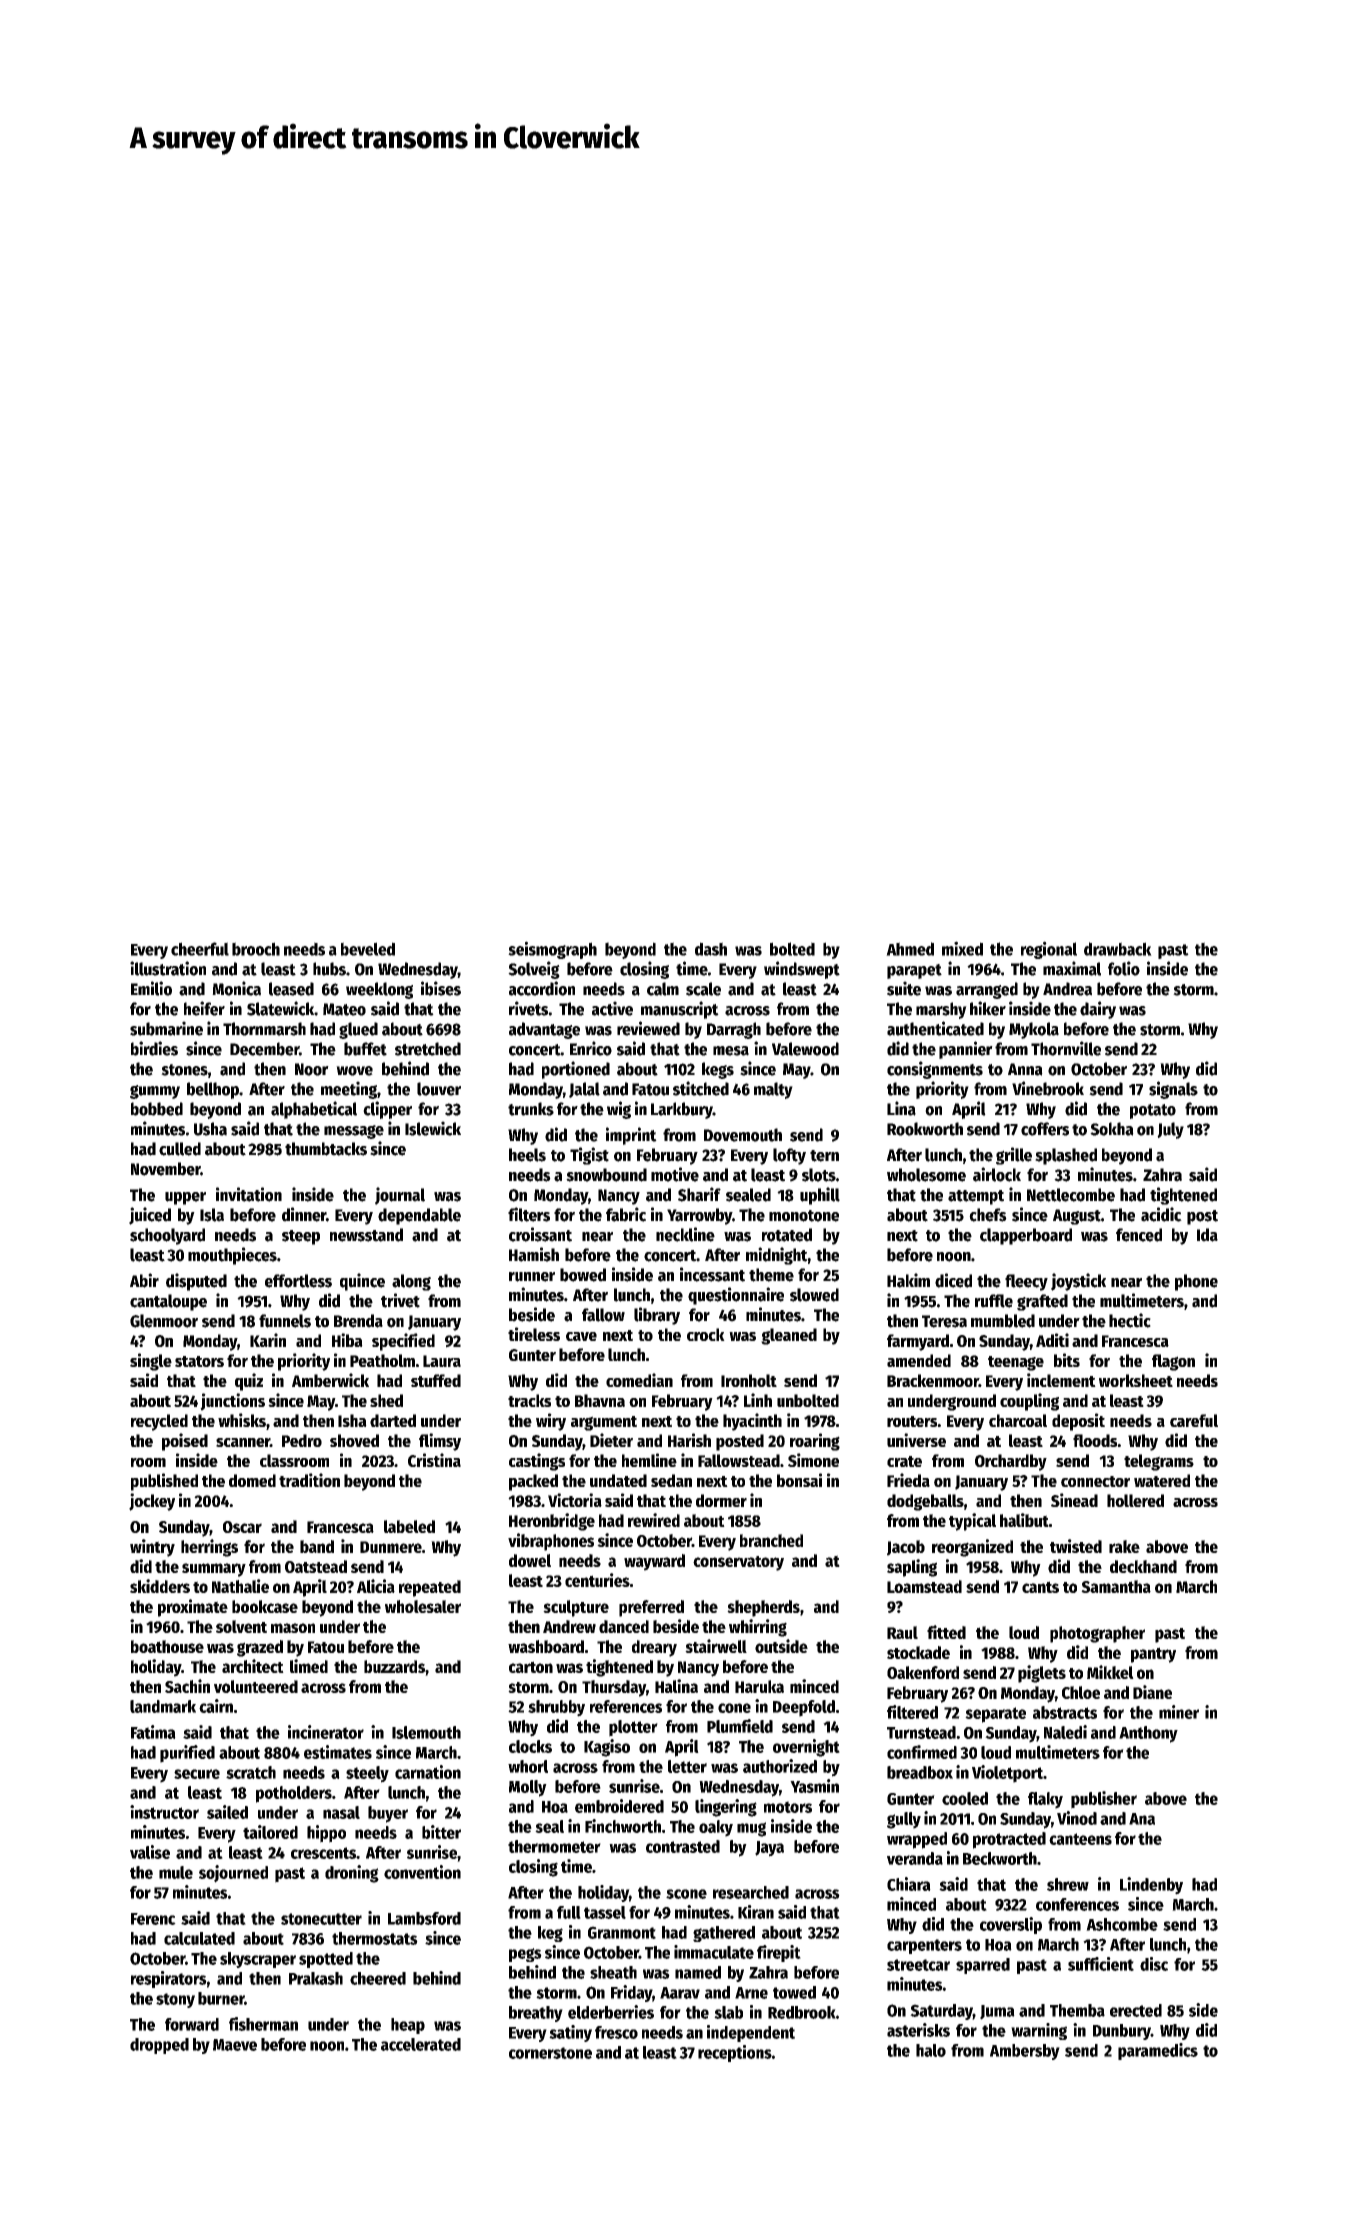 Image resolution: width=1348 pixels, height=2220 pixels. I want to click on Ana, so click(1142, 1819).
